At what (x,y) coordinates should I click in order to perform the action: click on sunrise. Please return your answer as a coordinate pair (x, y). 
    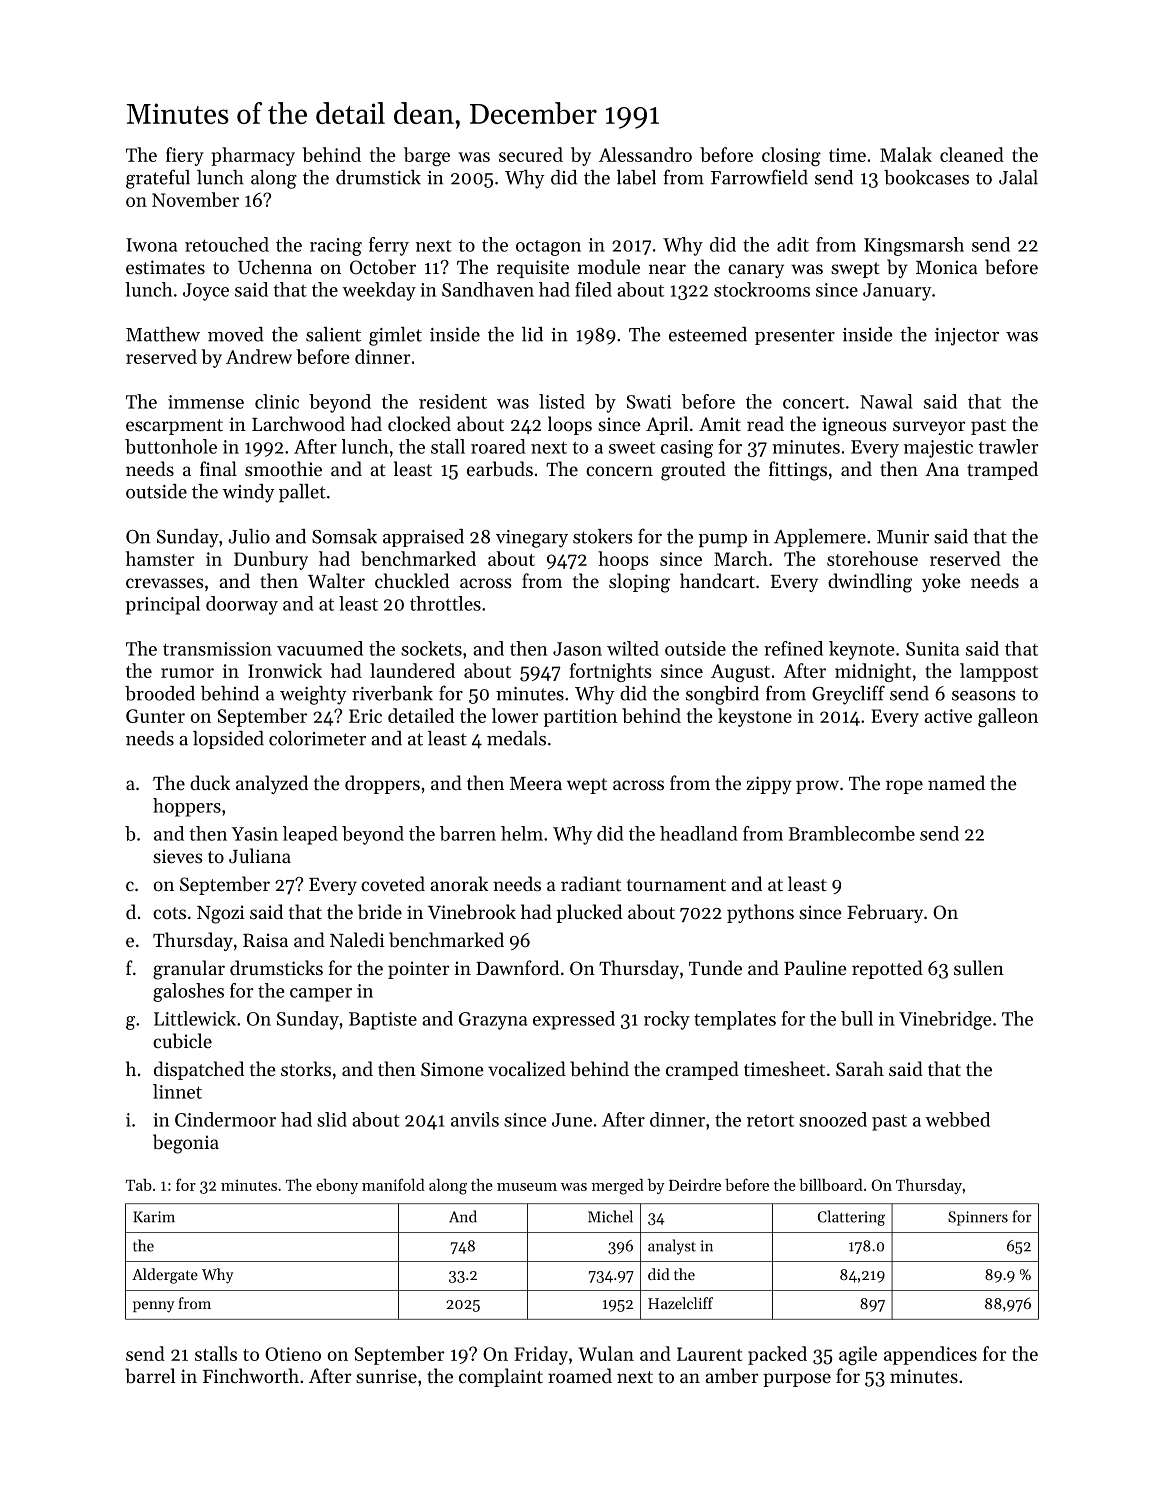
    Looking at the image, I should click on (386, 1376).
